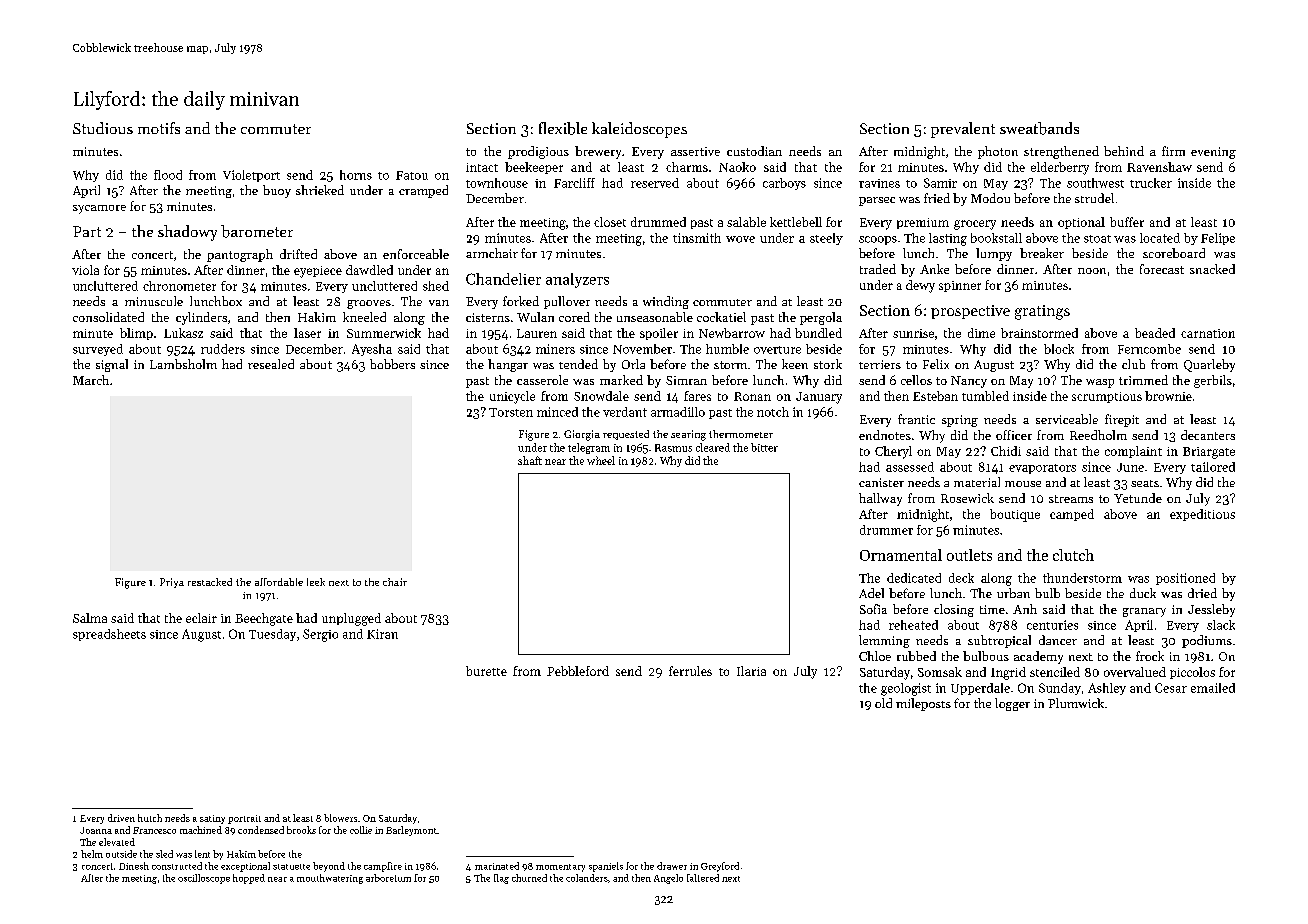  What do you see at coordinates (388, 878) in the screenshot?
I see `arboretum` at bounding box center [388, 878].
